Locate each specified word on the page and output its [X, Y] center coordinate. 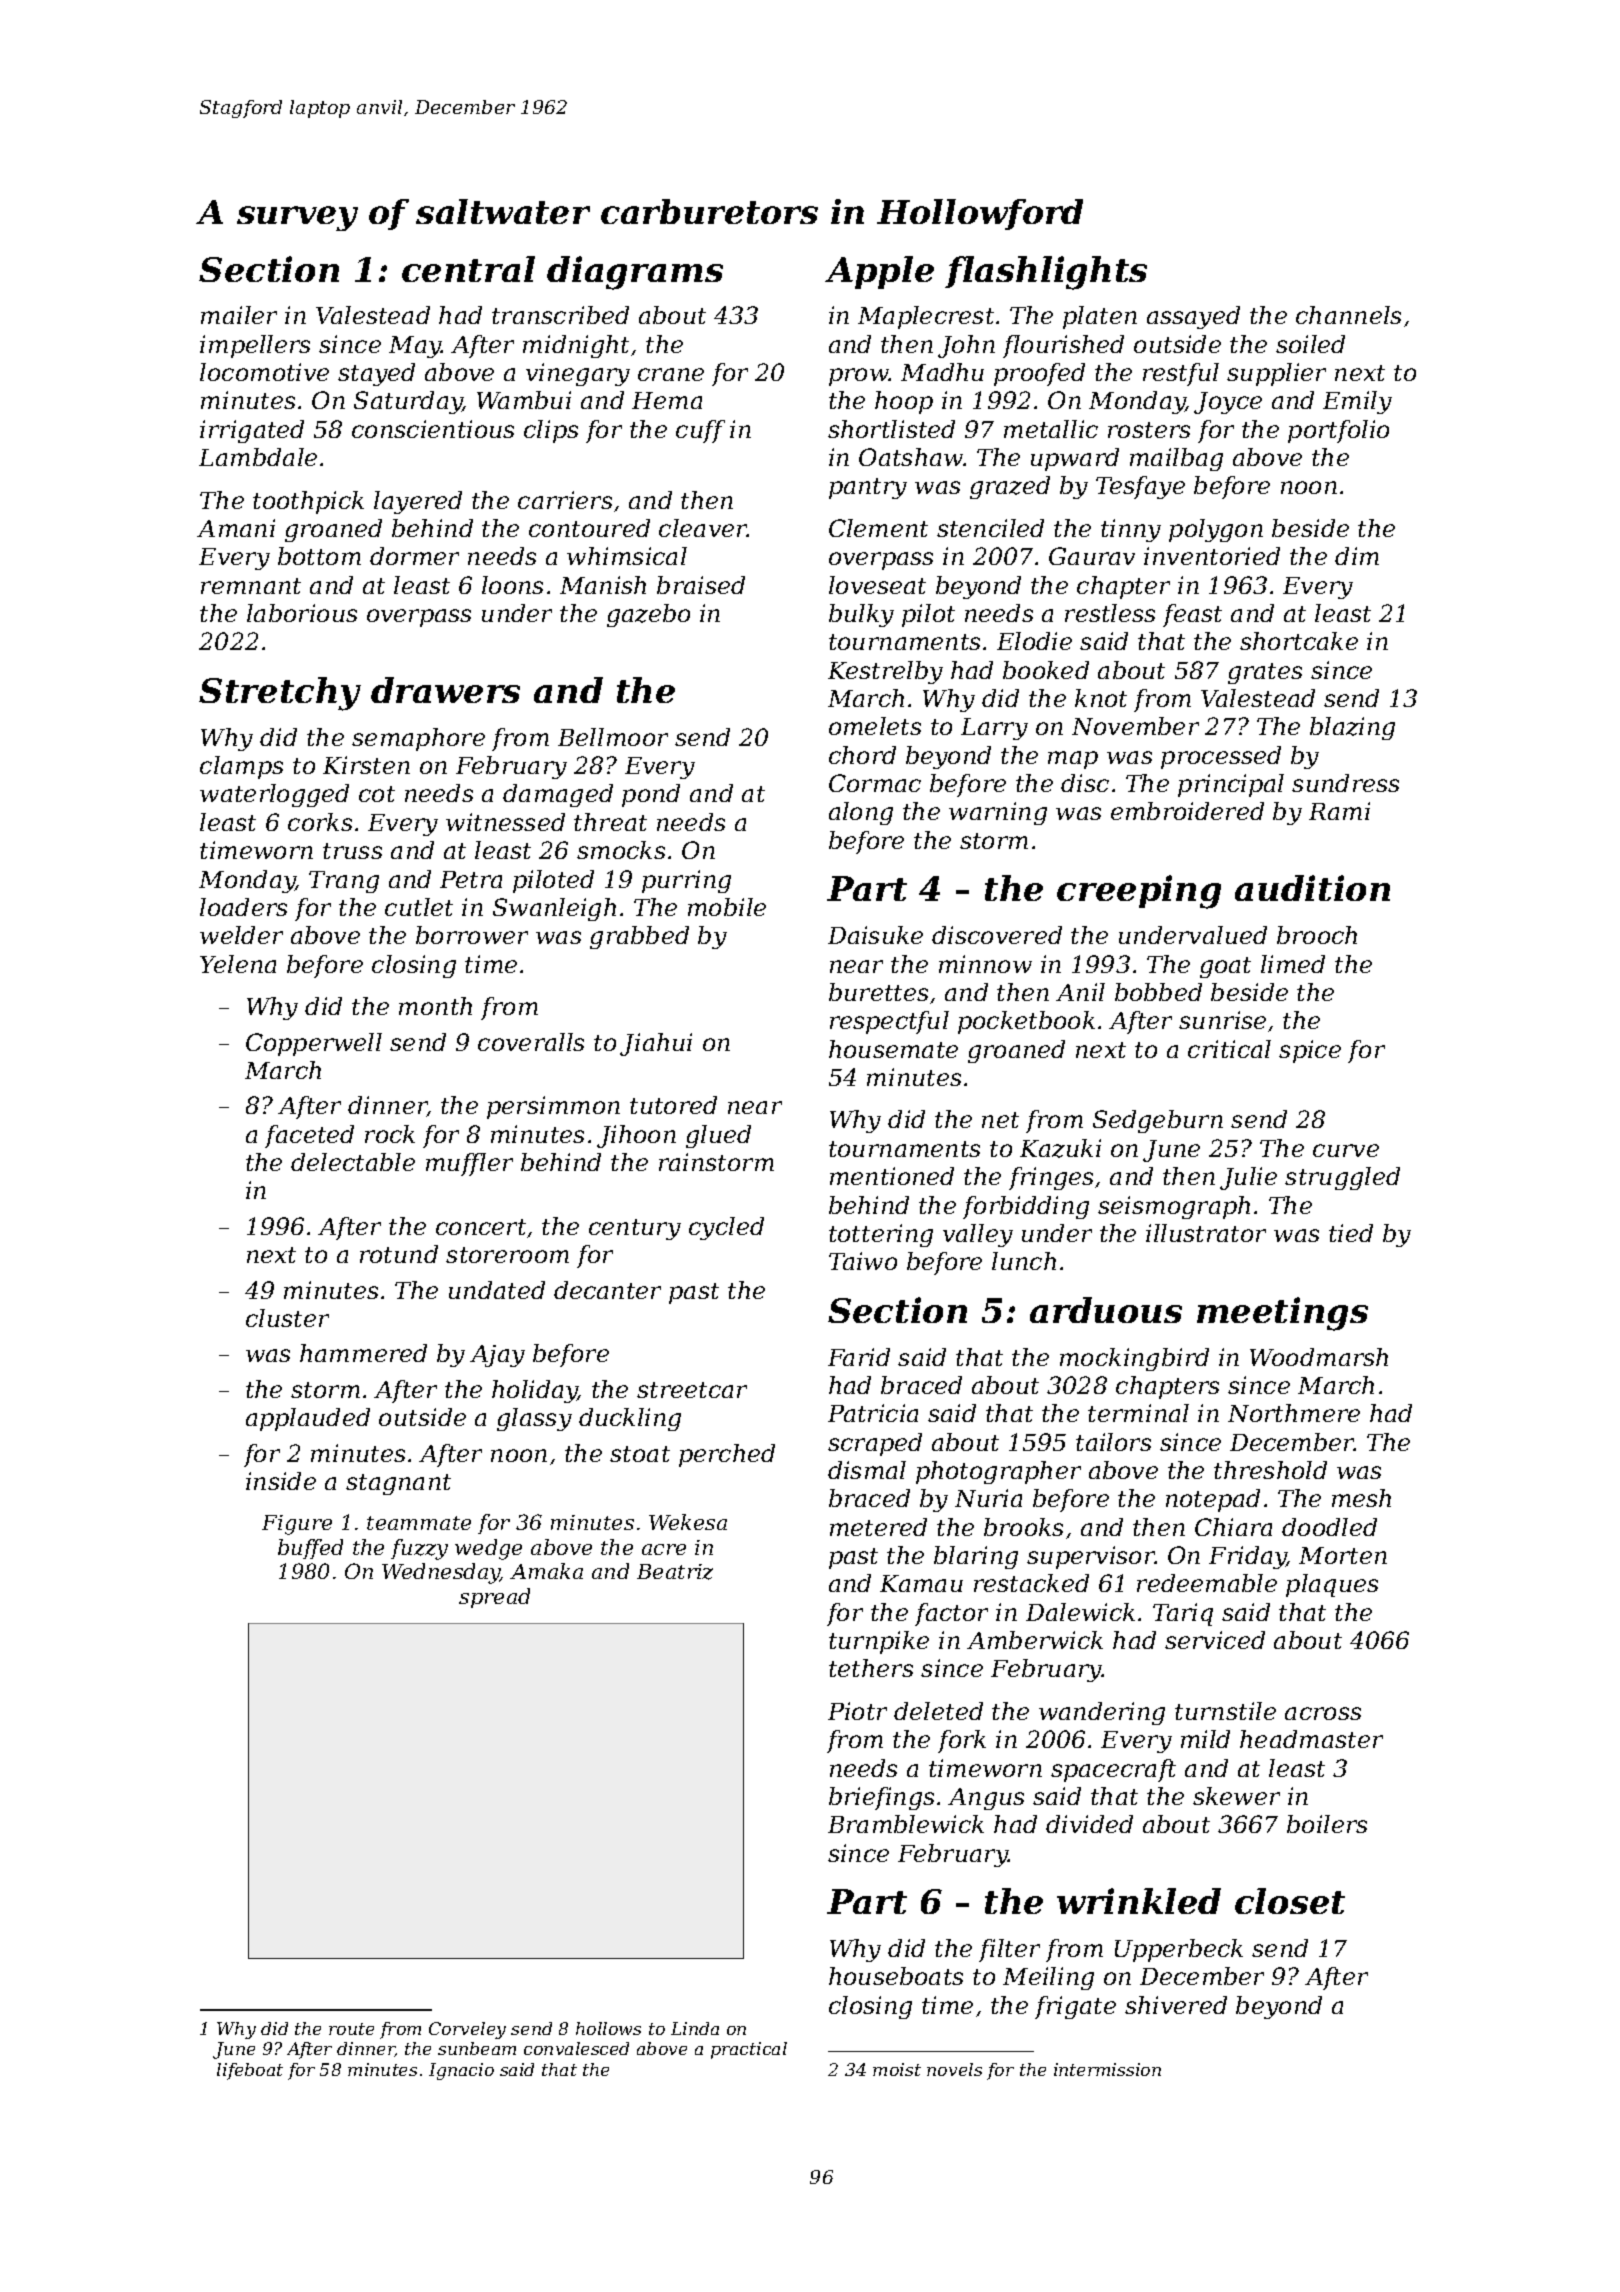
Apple [879, 272]
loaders [243, 907]
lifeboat [250, 2071]
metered [878, 1527]
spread [494, 1598]
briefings [881, 1798]
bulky [861, 615]
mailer [239, 315]
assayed [1193, 317]
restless [1110, 613]
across [1323, 1713]
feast [1192, 615]
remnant [251, 586]
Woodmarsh [1319, 1357]
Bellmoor [613, 737]
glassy [534, 1419]
